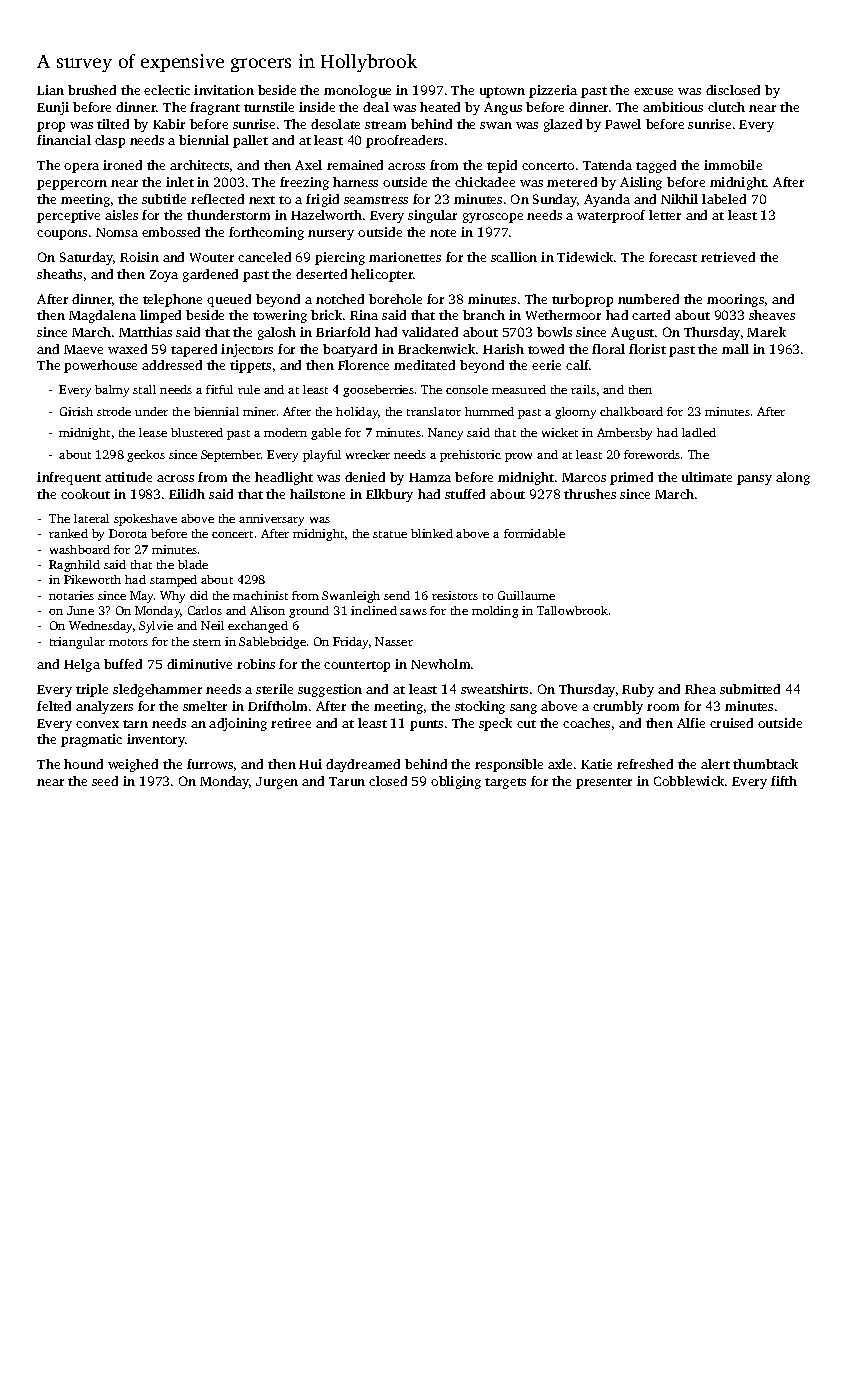 Image resolution: width=849 pixels, height=1400 pixels. What do you see at coordinates (217, 199) in the screenshot?
I see `reflected` at bounding box center [217, 199].
